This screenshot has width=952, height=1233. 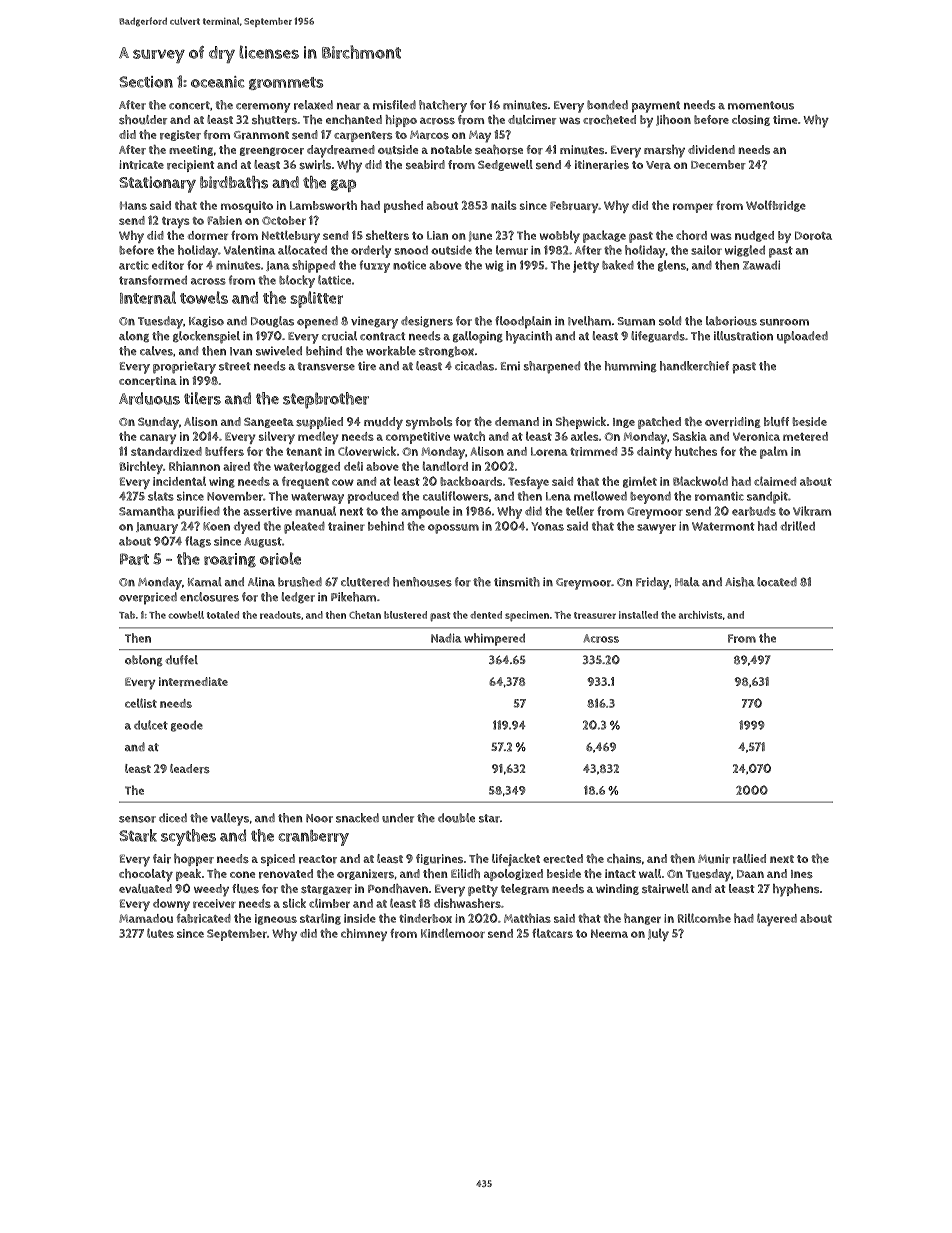 I want to click on overpriced, so click(x=148, y=598).
